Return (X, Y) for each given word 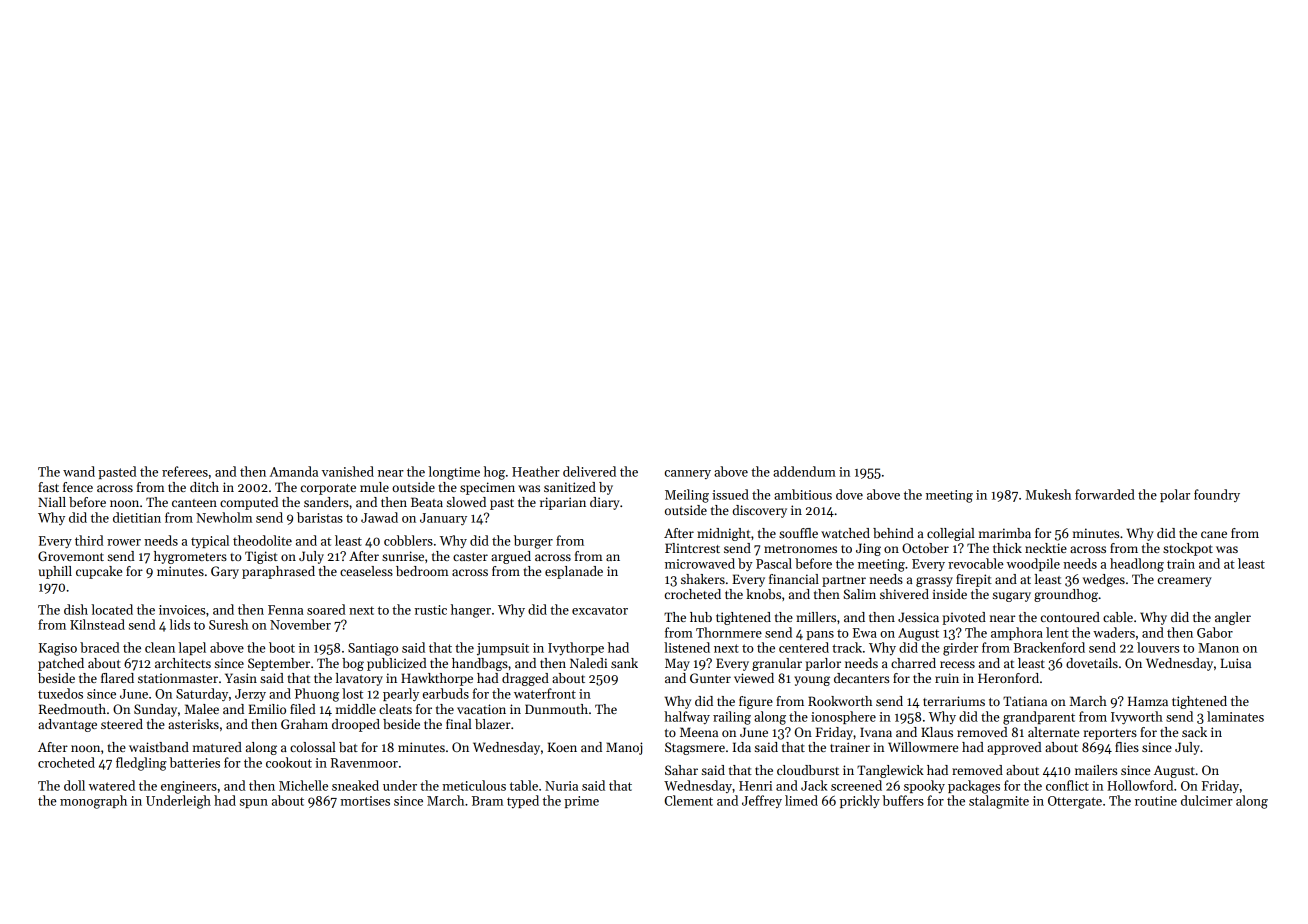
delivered (589, 471)
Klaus (937, 732)
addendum (804, 471)
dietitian (137, 517)
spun (254, 803)
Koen (562, 747)
